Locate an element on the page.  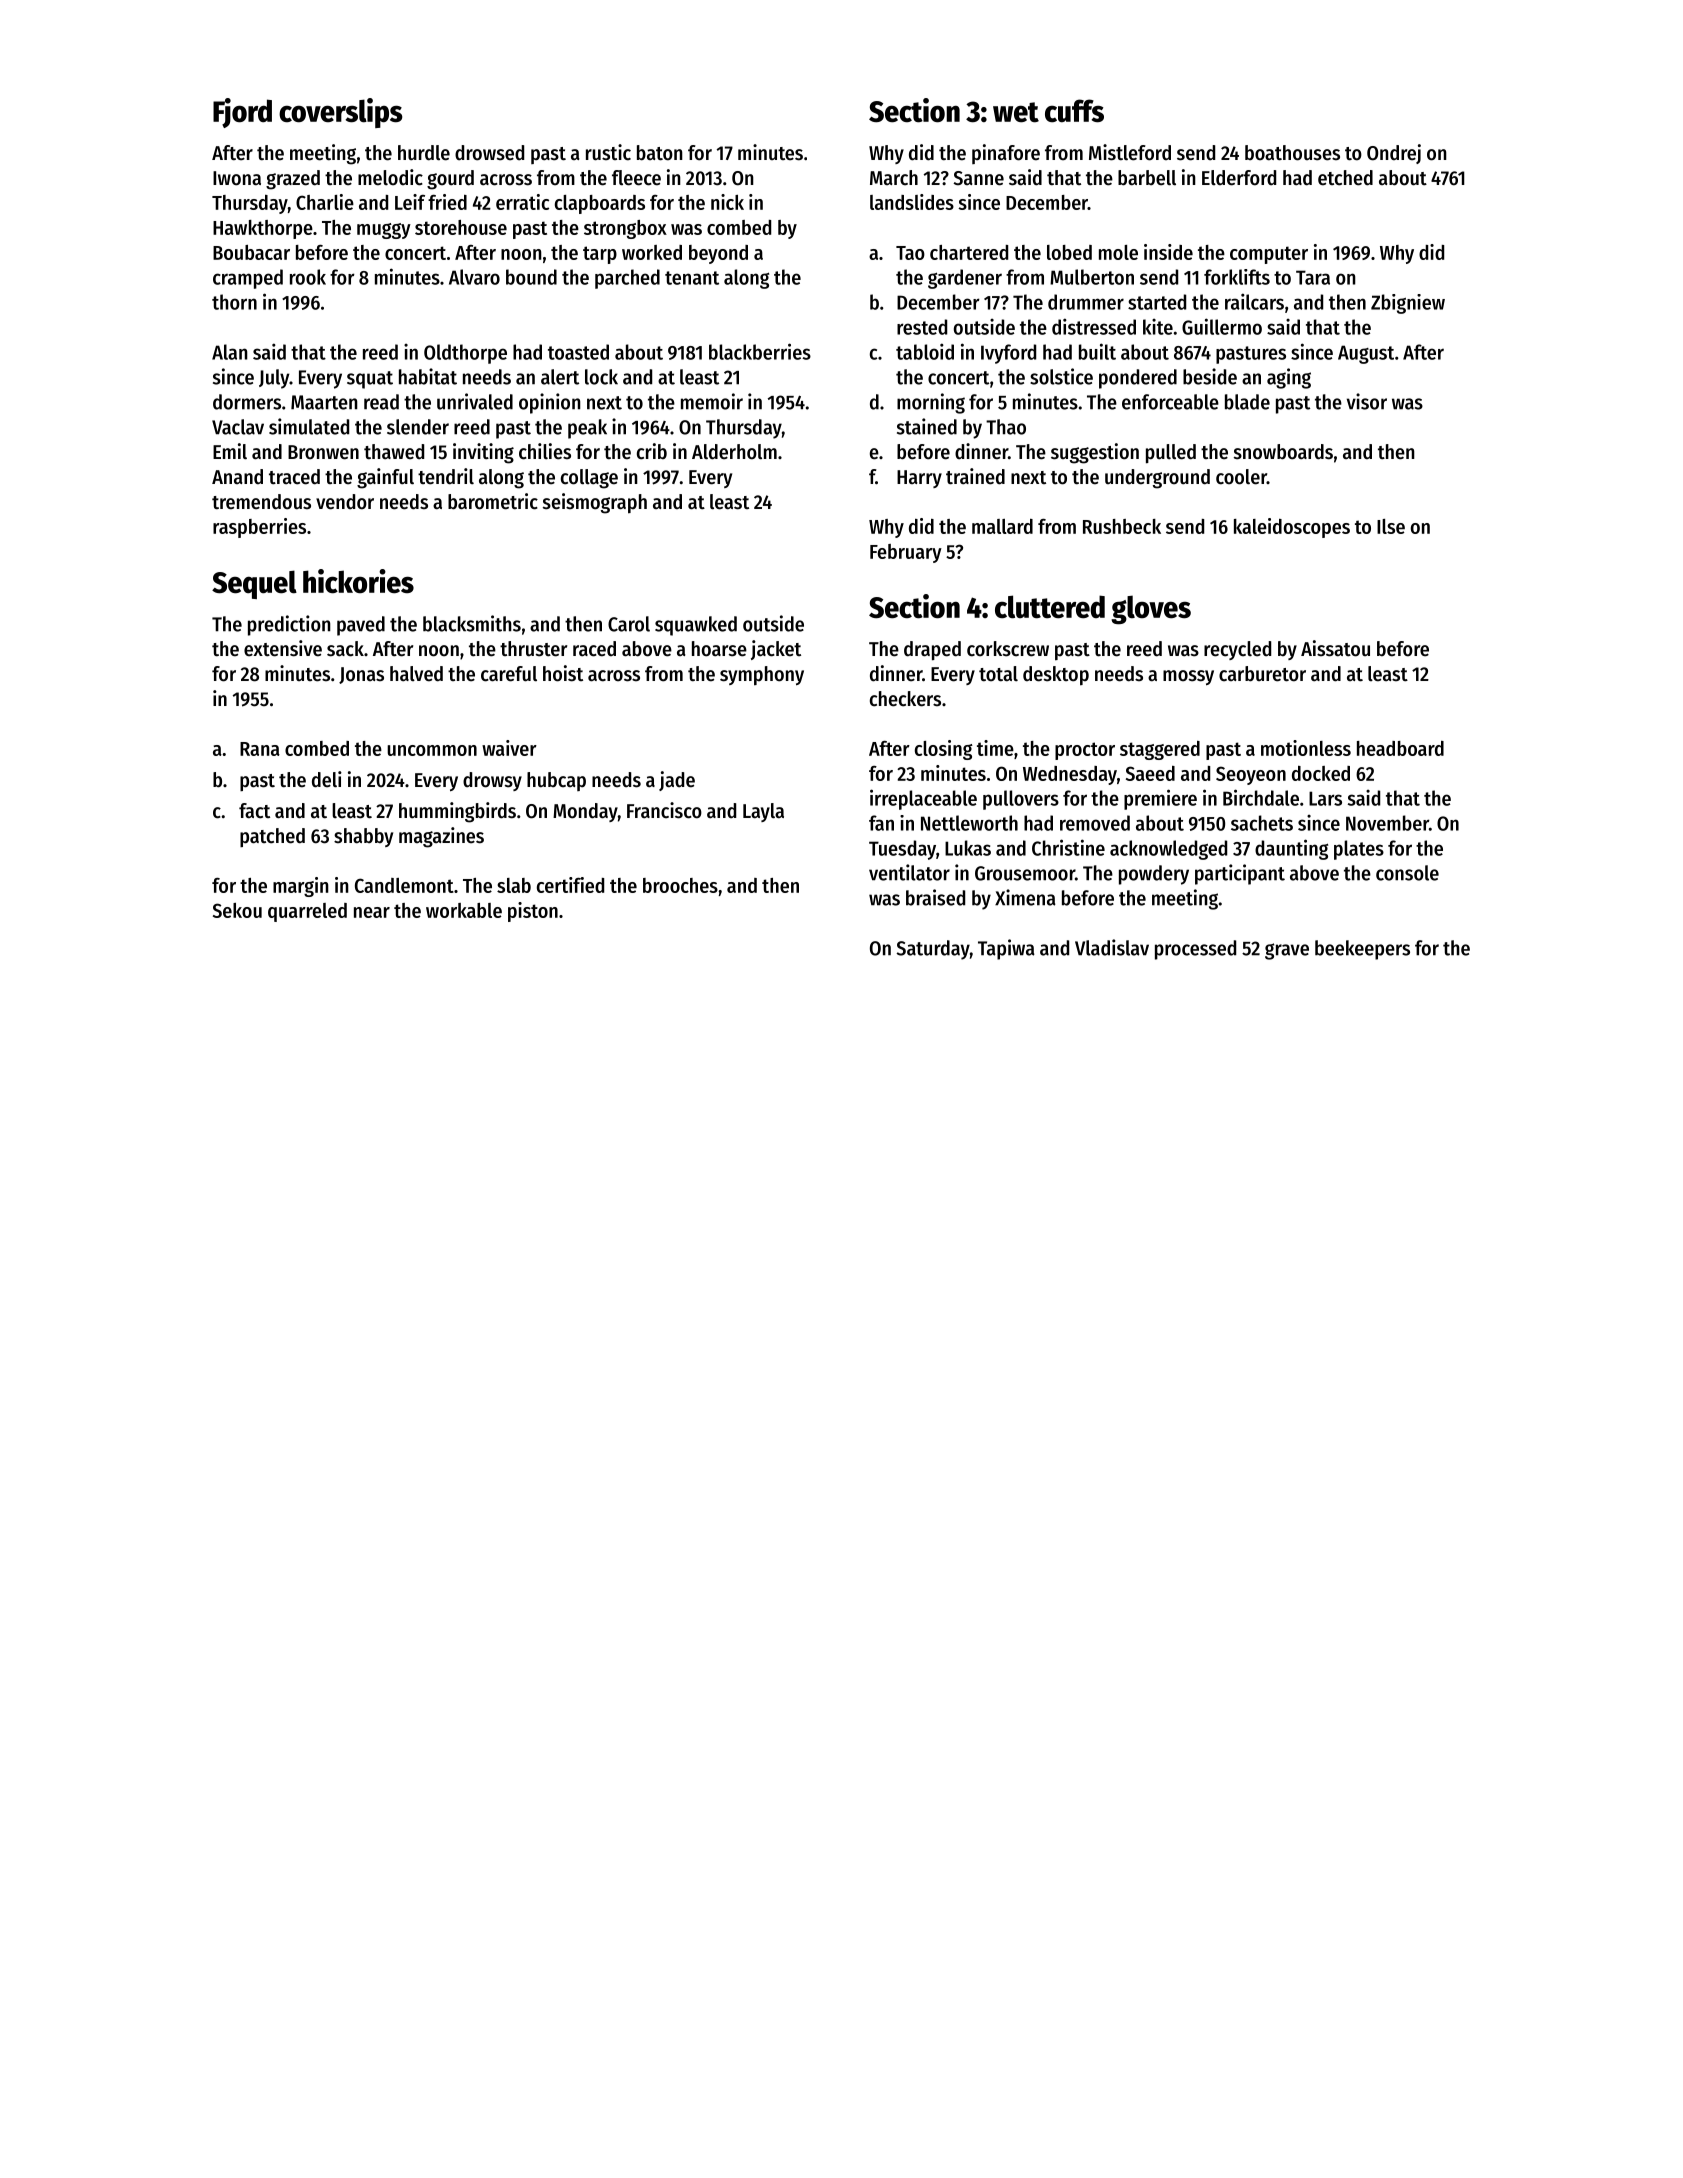
Ondrej is located at coordinates (1394, 154).
